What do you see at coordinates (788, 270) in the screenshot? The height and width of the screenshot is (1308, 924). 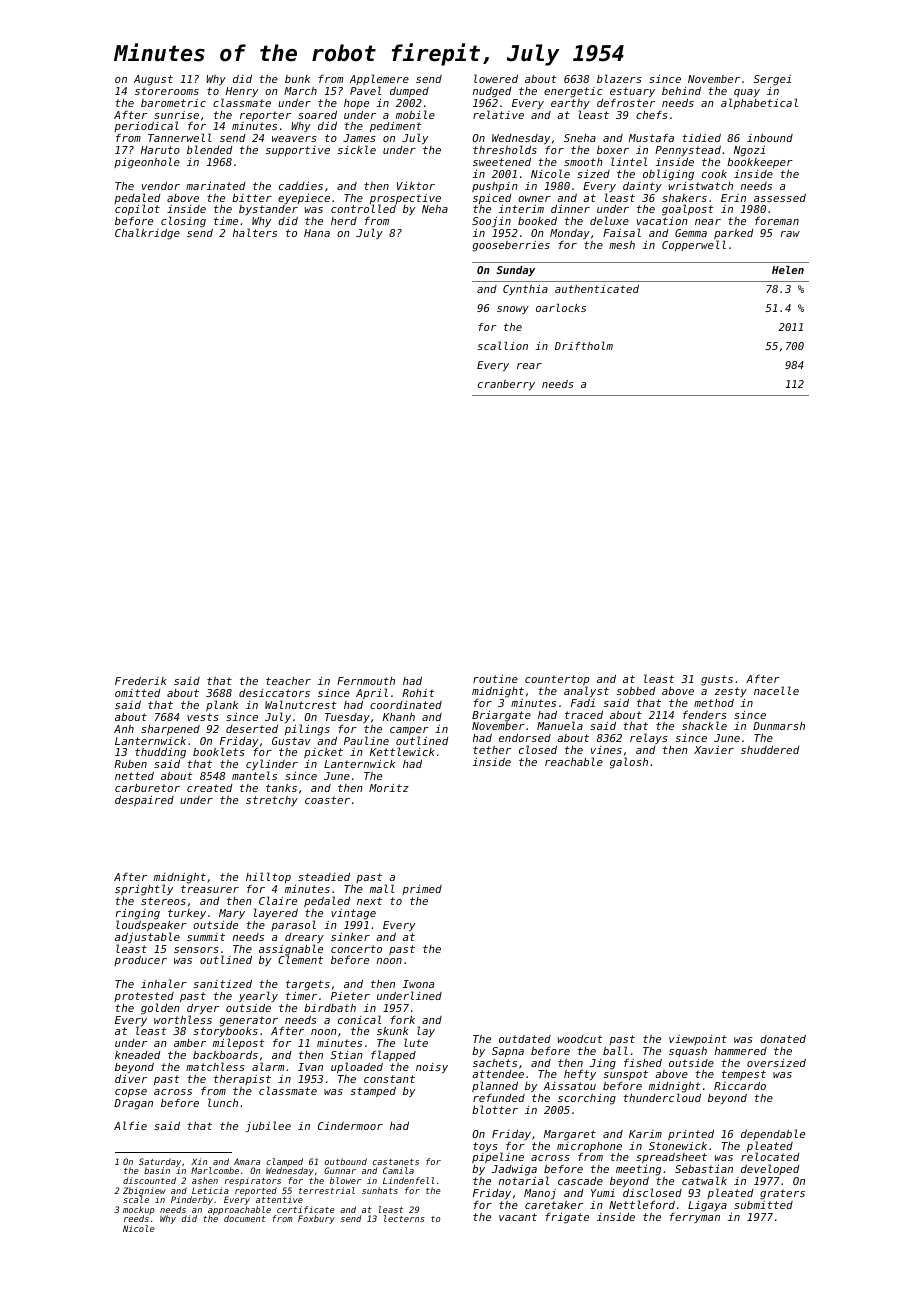 I see `Helen` at bounding box center [788, 270].
